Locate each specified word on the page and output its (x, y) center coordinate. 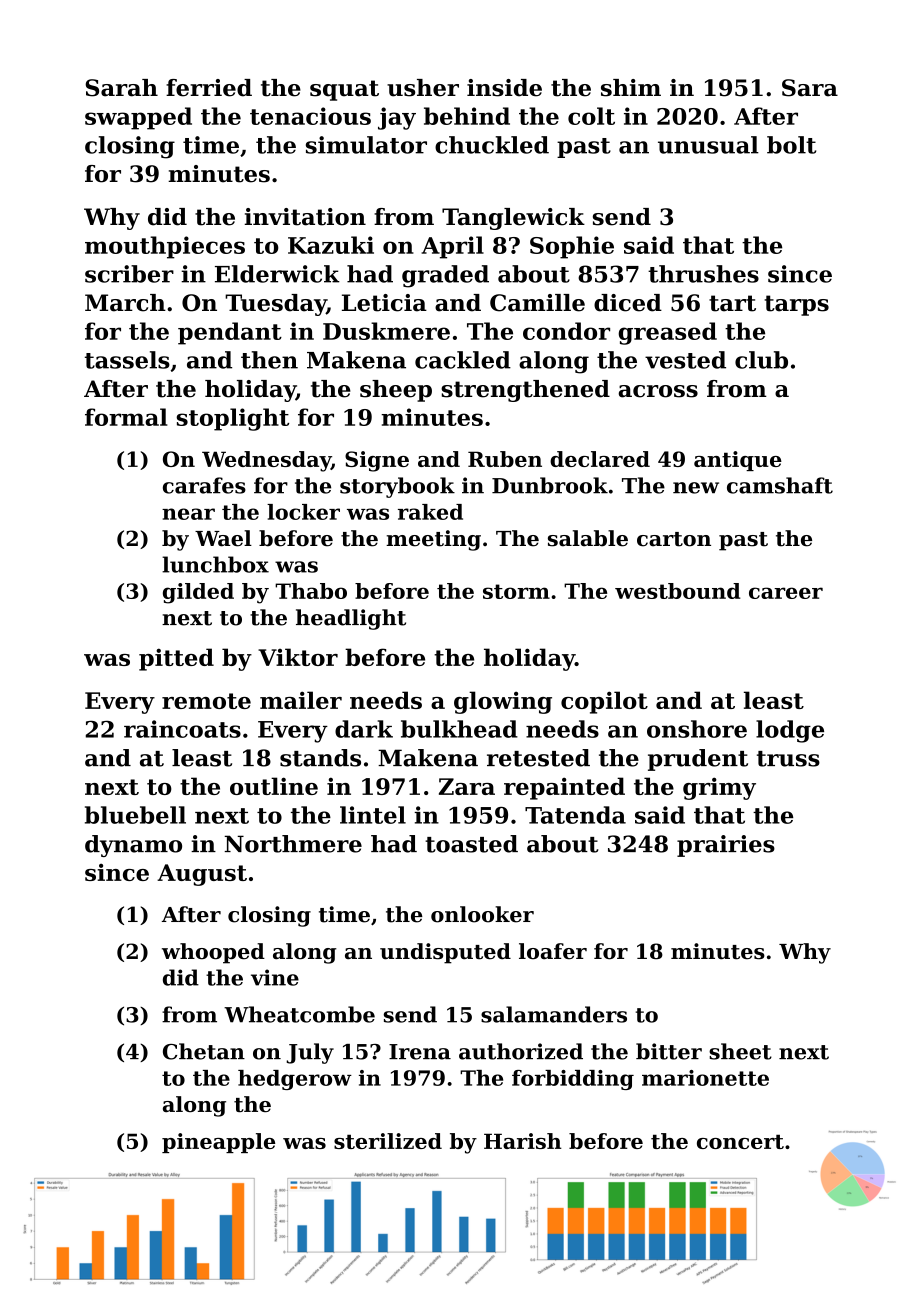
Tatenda (575, 815)
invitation (305, 217)
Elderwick (277, 274)
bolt (791, 145)
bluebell (135, 815)
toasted (471, 844)
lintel (373, 815)
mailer (301, 700)
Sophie (572, 247)
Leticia (384, 303)
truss (788, 759)
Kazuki (331, 245)
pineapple (218, 1143)
